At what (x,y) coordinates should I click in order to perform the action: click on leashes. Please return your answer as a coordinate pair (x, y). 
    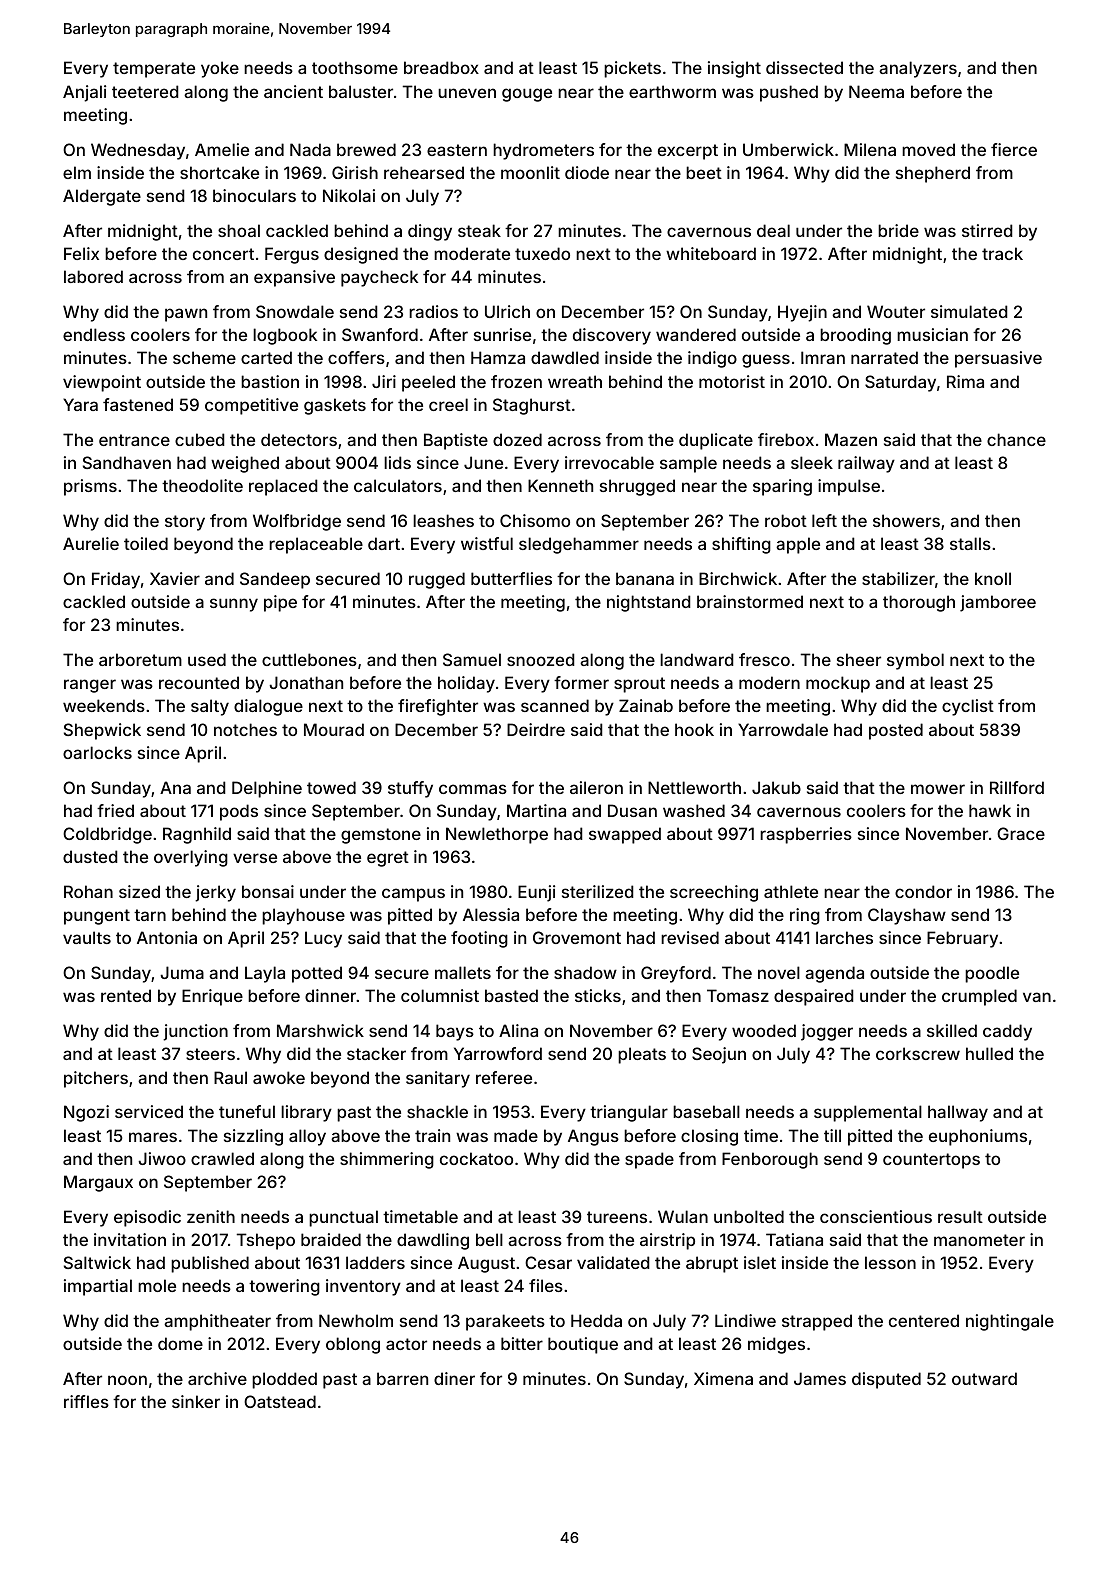
    Looking at the image, I should click on (443, 520).
